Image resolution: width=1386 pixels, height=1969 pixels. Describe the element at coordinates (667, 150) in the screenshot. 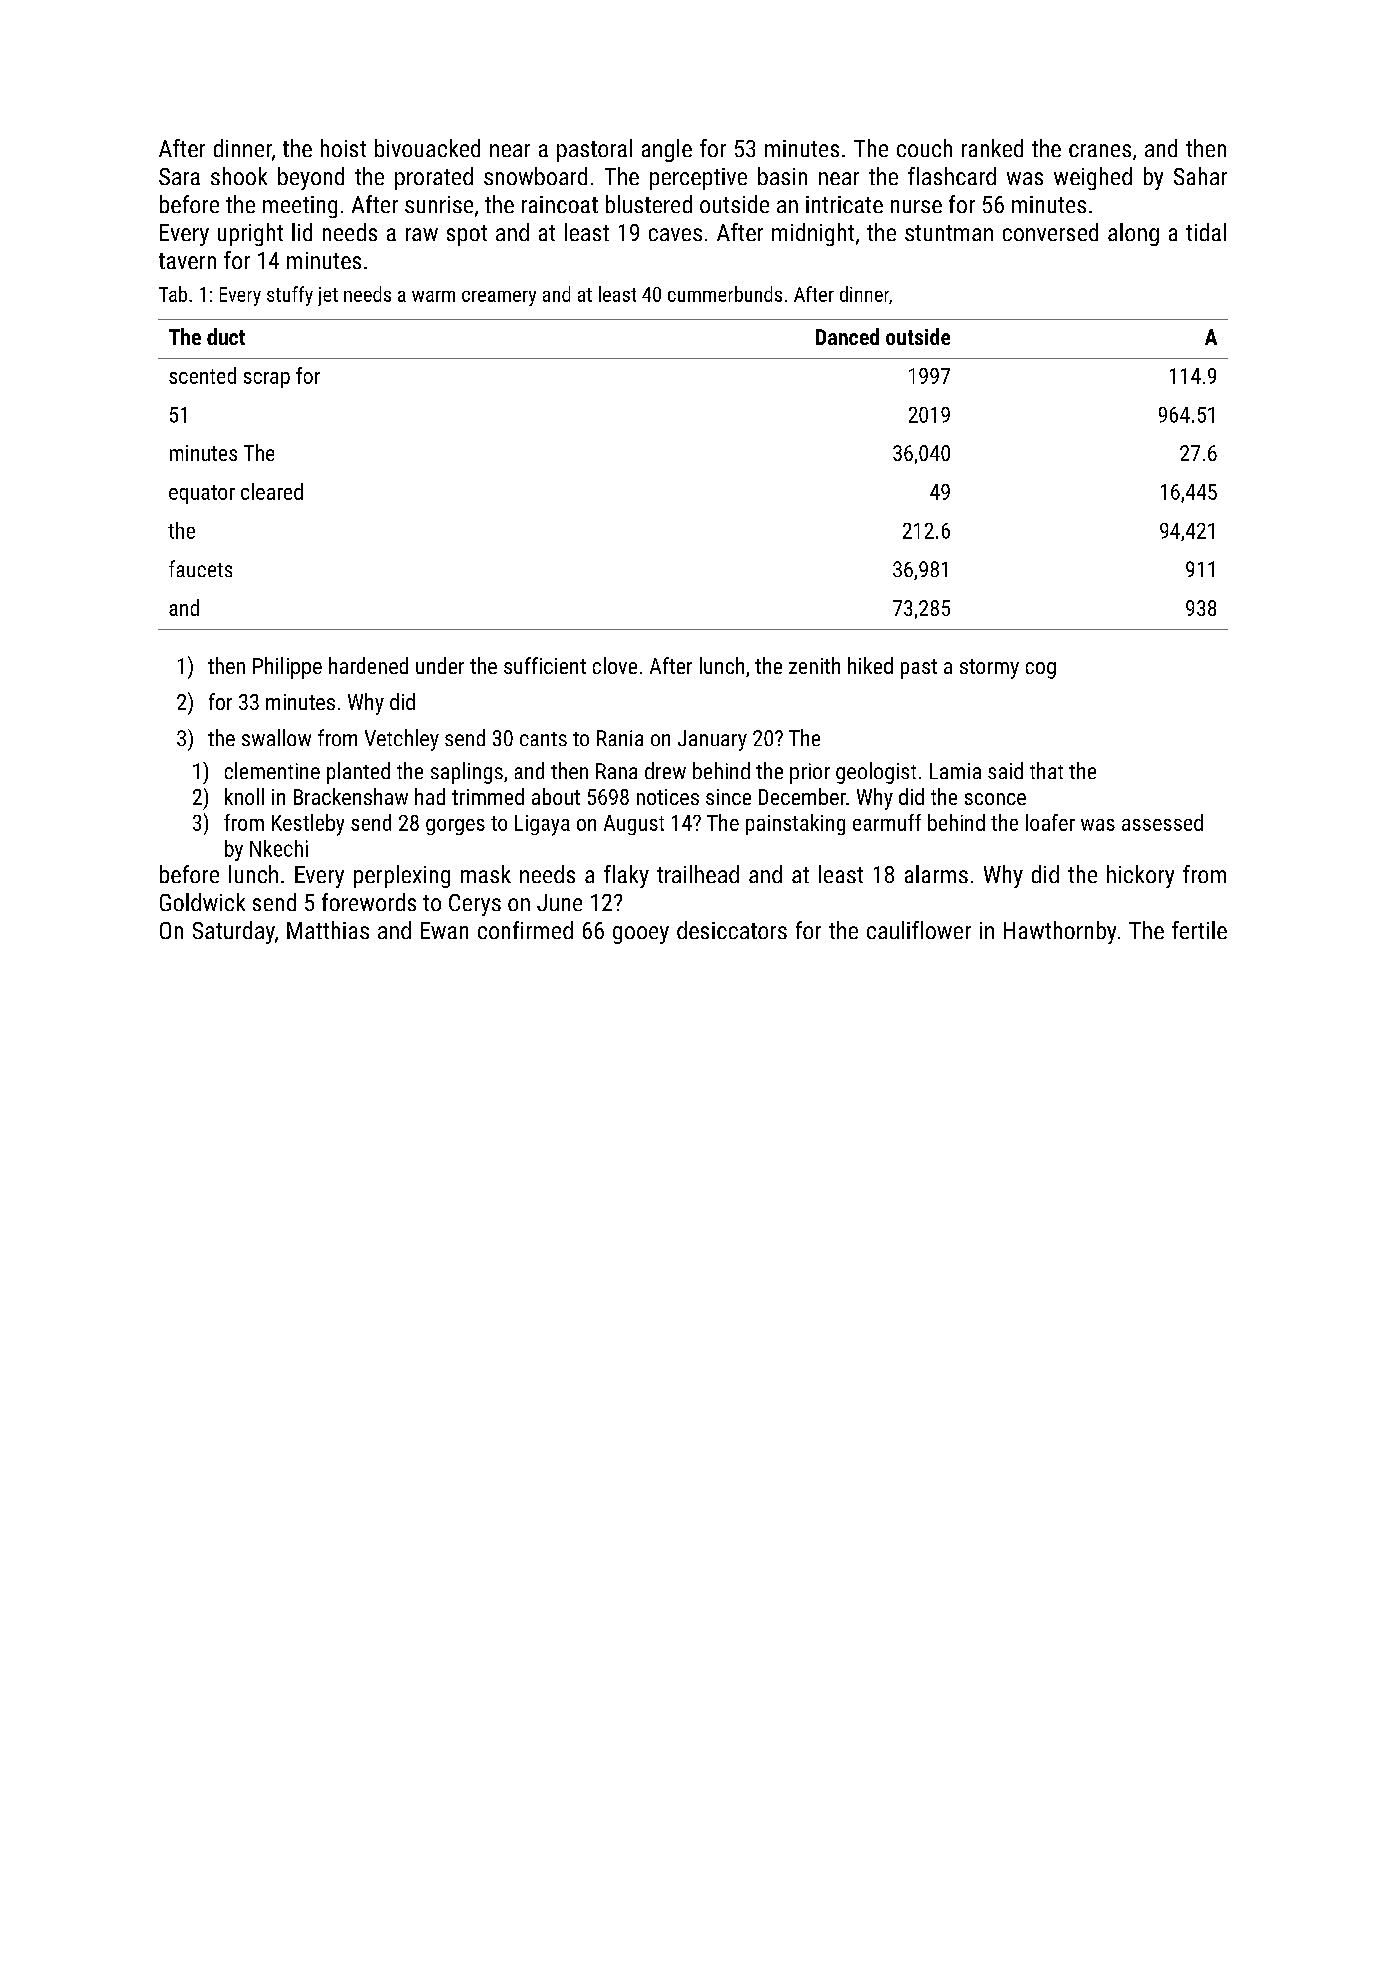

I see `angle` at that location.
